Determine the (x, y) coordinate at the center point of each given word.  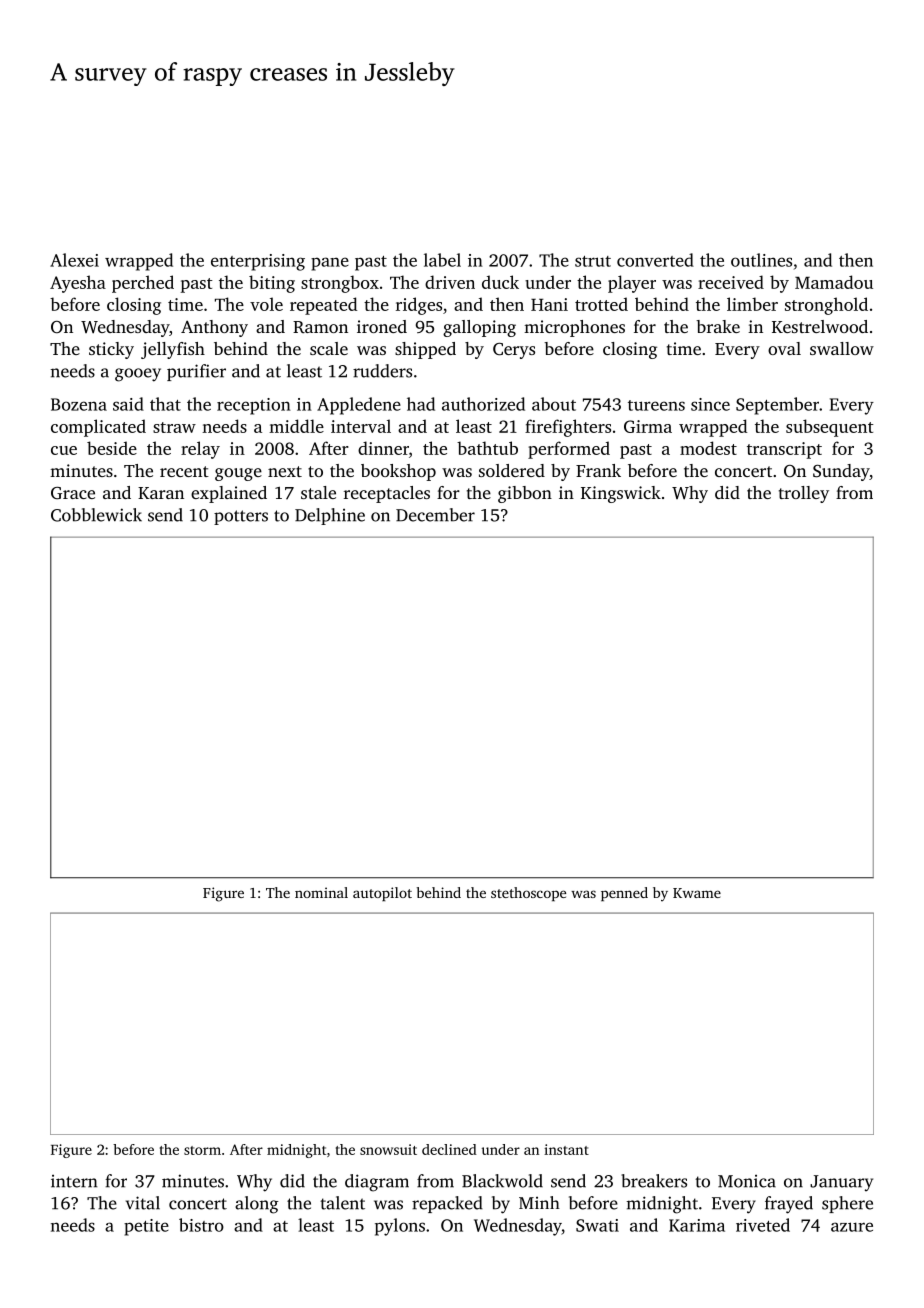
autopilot (382, 894)
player (632, 284)
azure (852, 1227)
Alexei (74, 260)
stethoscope (528, 894)
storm (202, 1150)
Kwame (697, 893)
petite (146, 1227)
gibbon (525, 494)
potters (241, 517)
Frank (598, 470)
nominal (321, 892)
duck (500, 282)
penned (624, 894)
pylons (400, 1227)
